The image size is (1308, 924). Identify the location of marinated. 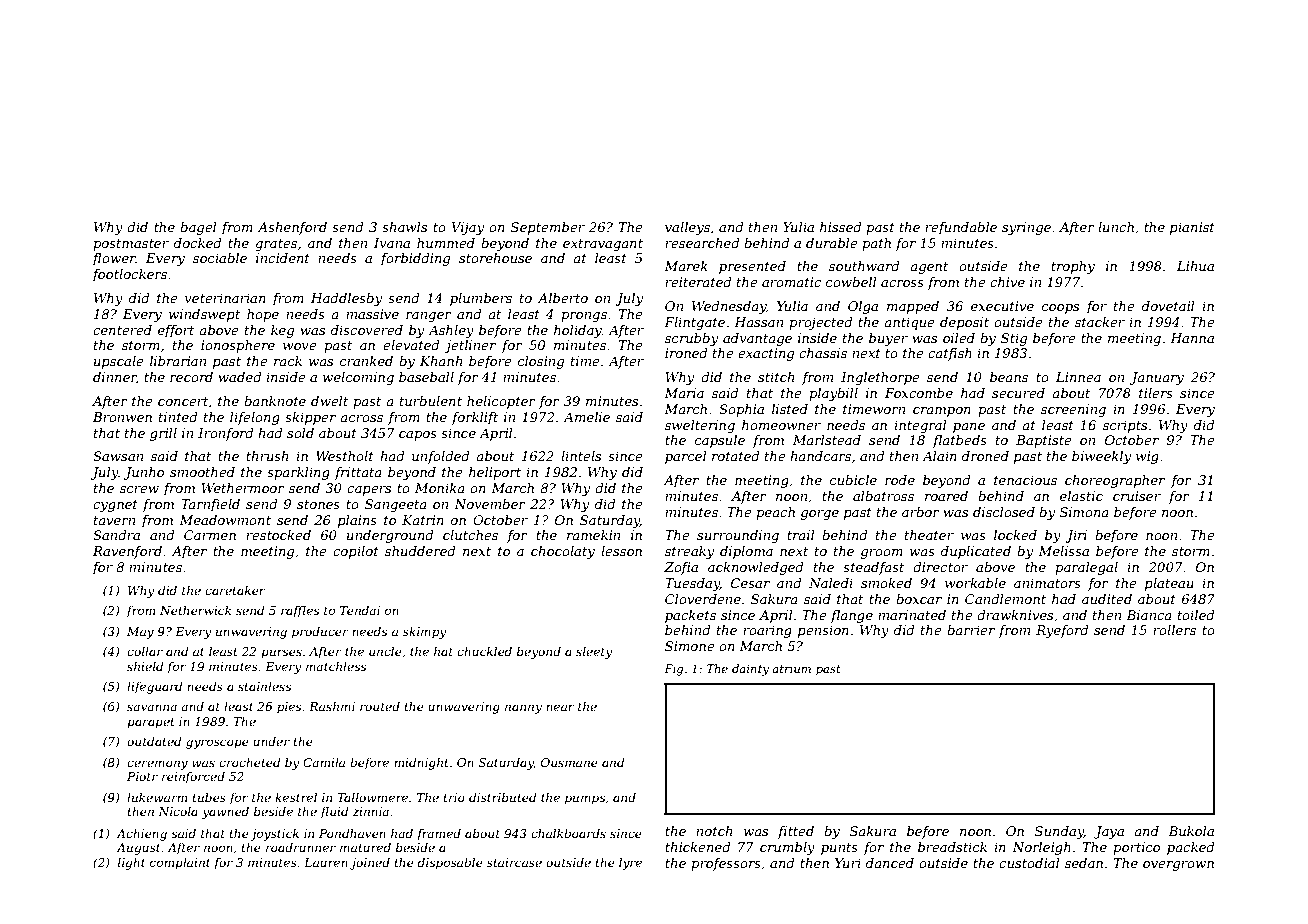
(912, 615).
